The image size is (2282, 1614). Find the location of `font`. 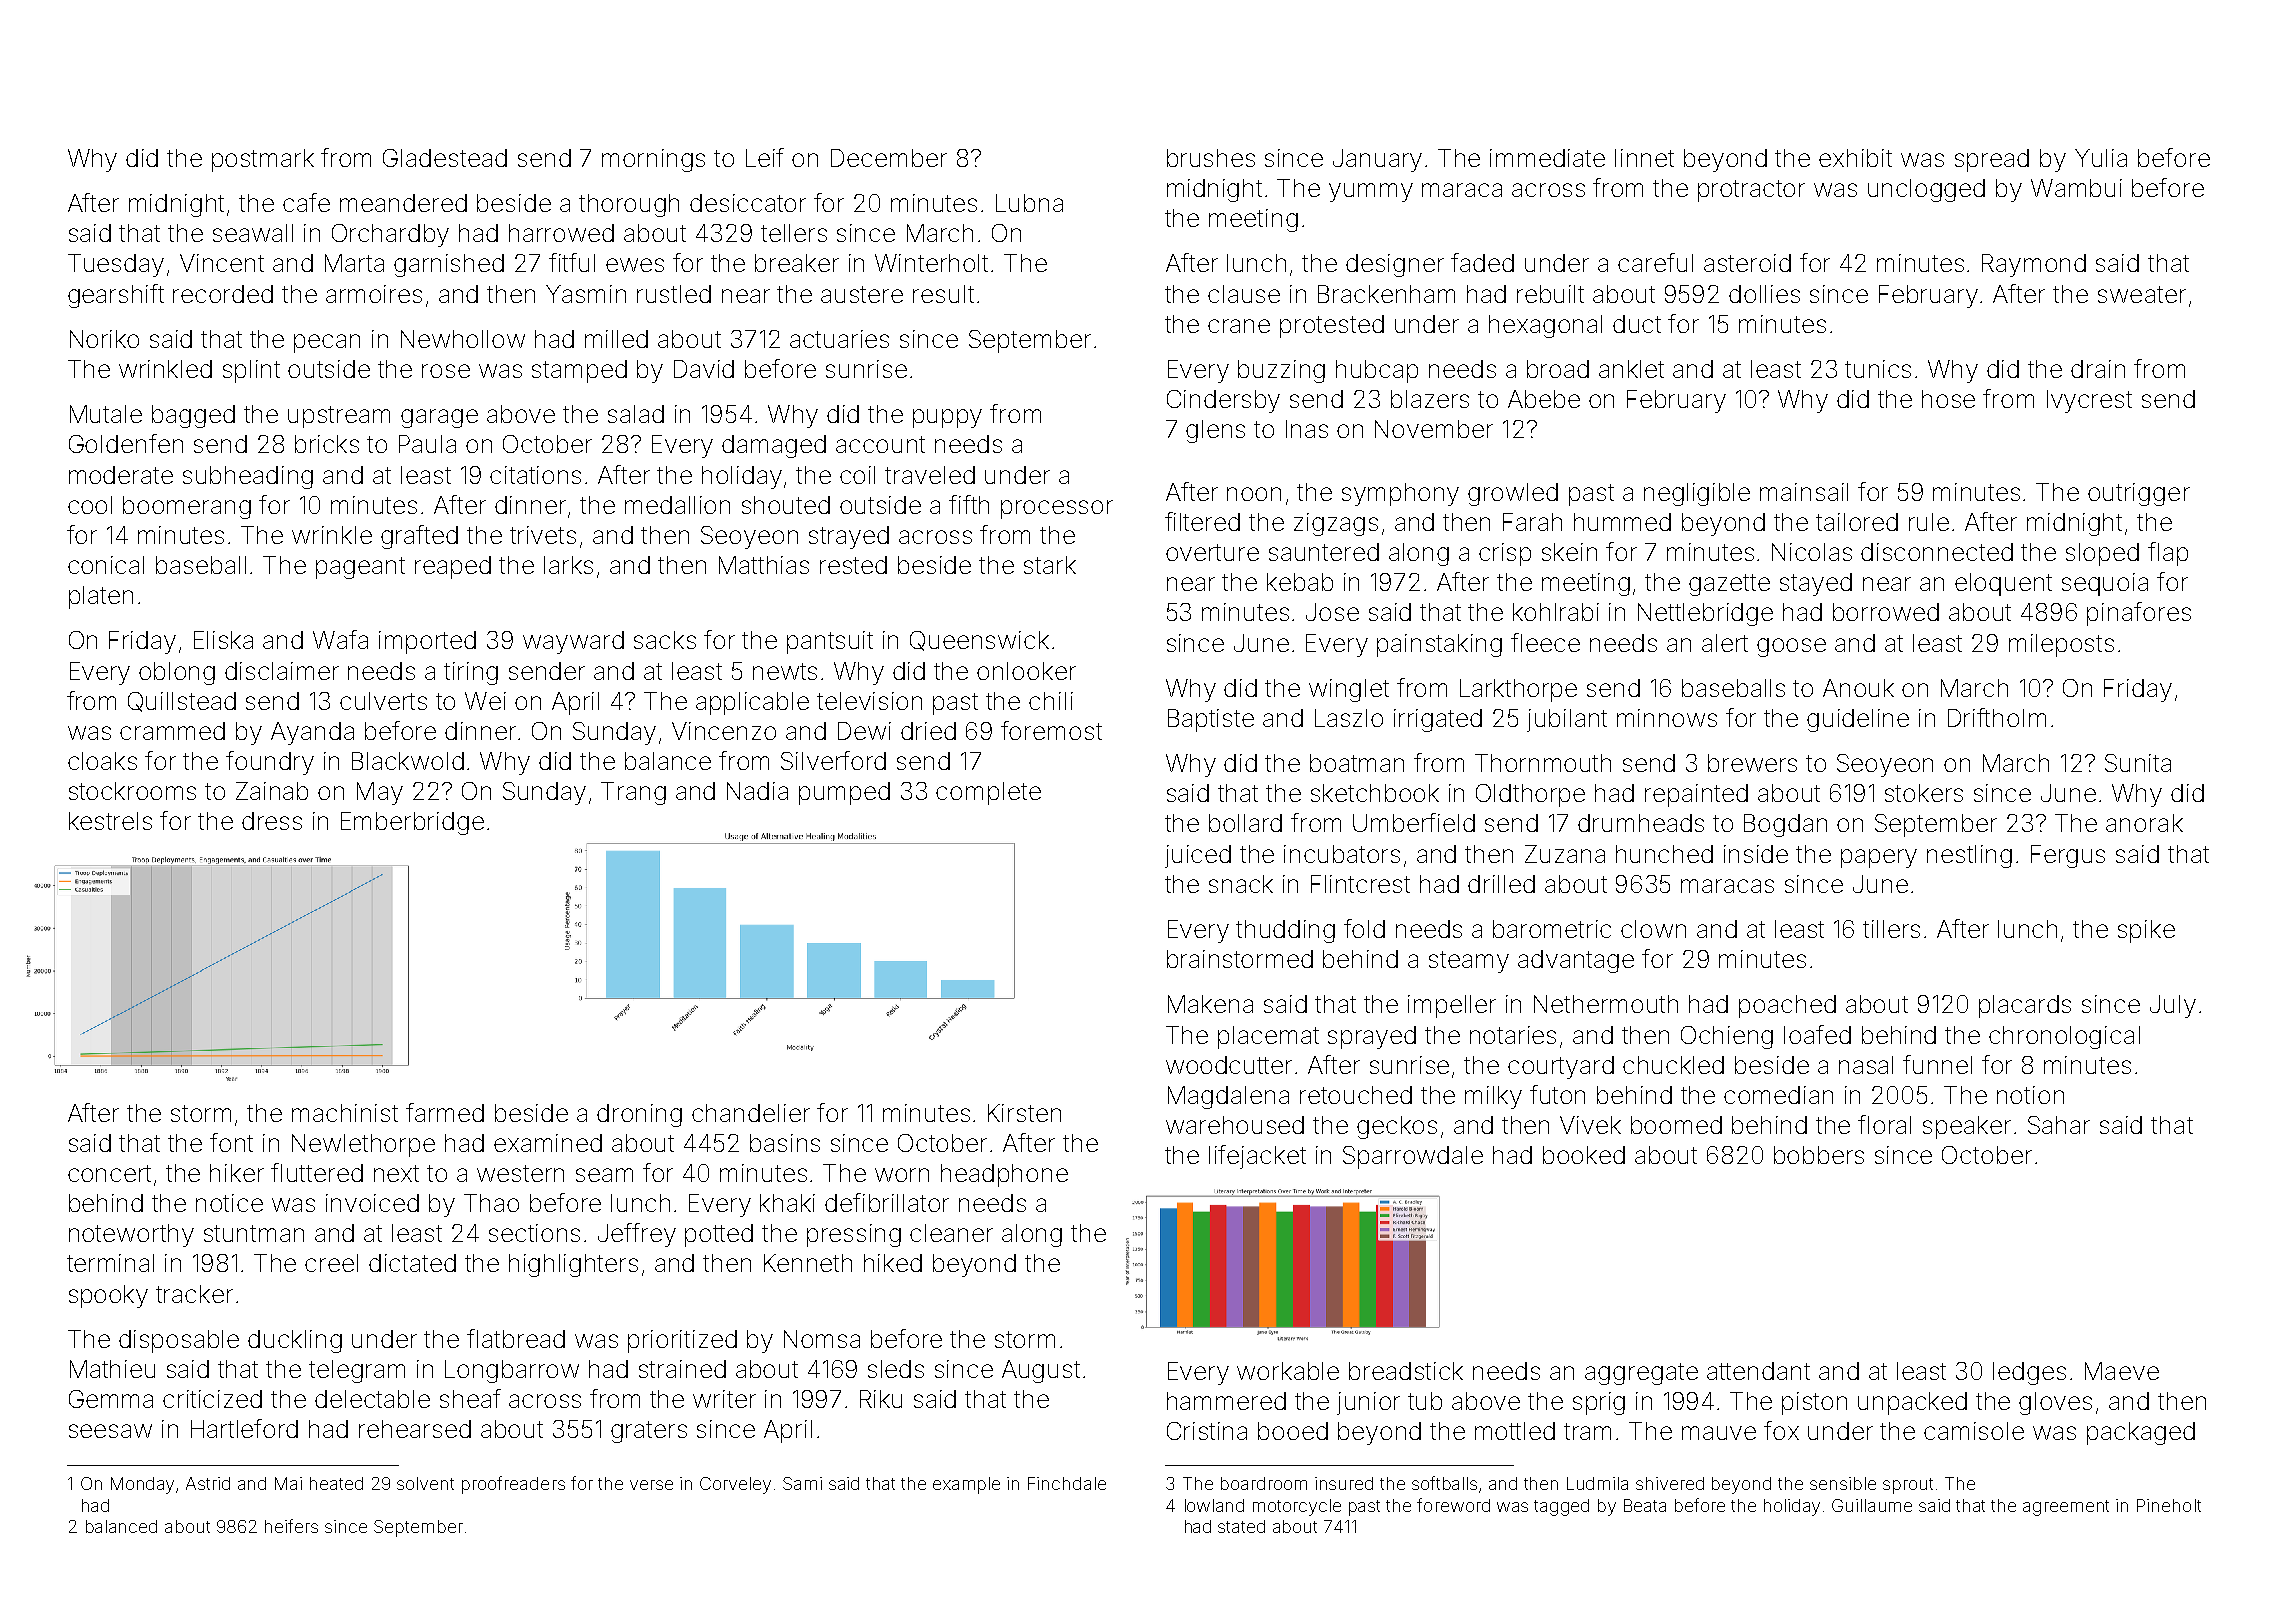

font is located at coordinates (231, 1142).
